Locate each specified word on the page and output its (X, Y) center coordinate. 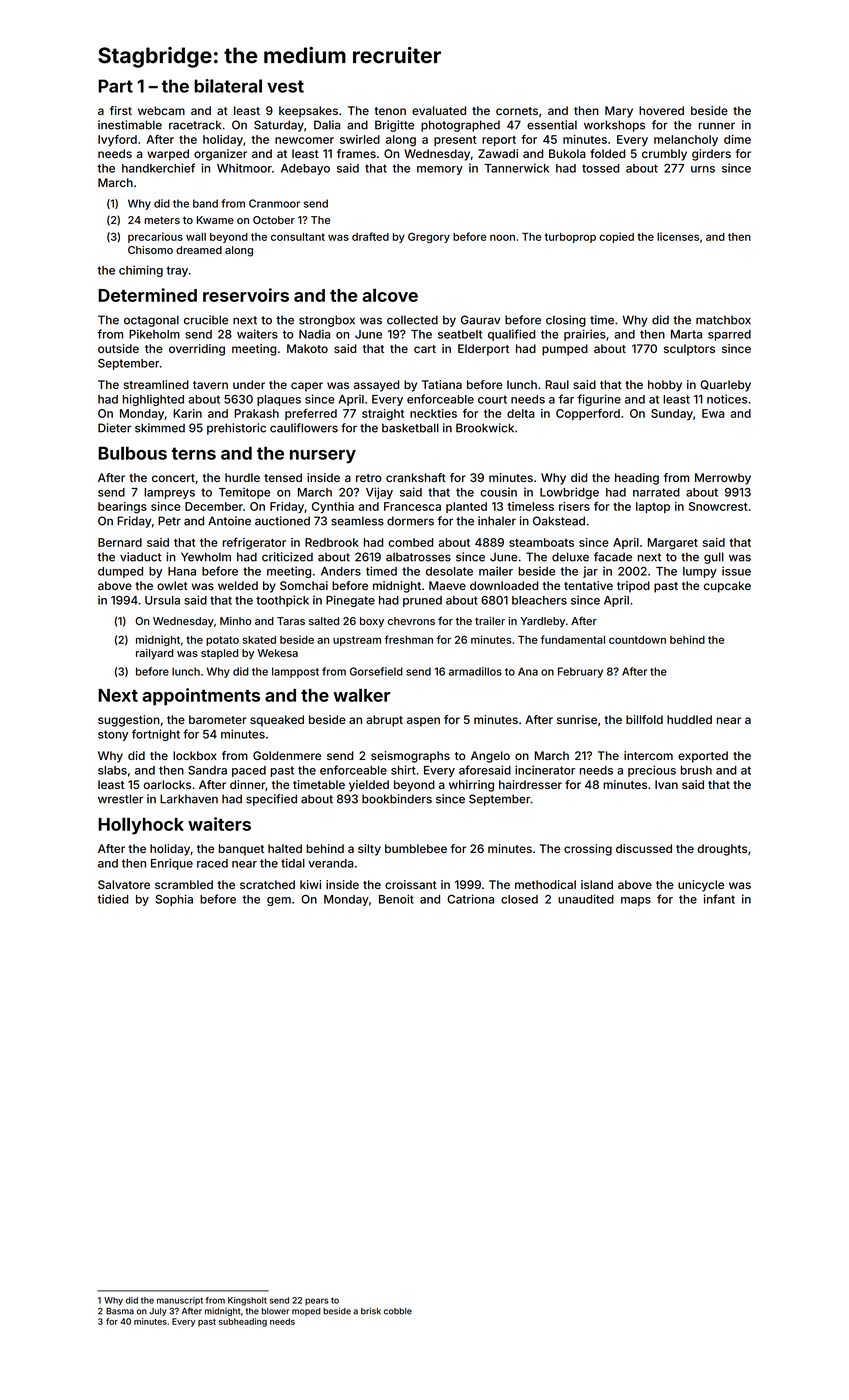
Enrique (172, 864)
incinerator (545, 770)
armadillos (475, 671)
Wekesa (278, 653)
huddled (689, 719)
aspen (423, 722)
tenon (390, 111)
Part (116, 86)
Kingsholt (247, 1301)
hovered (661, 110)
